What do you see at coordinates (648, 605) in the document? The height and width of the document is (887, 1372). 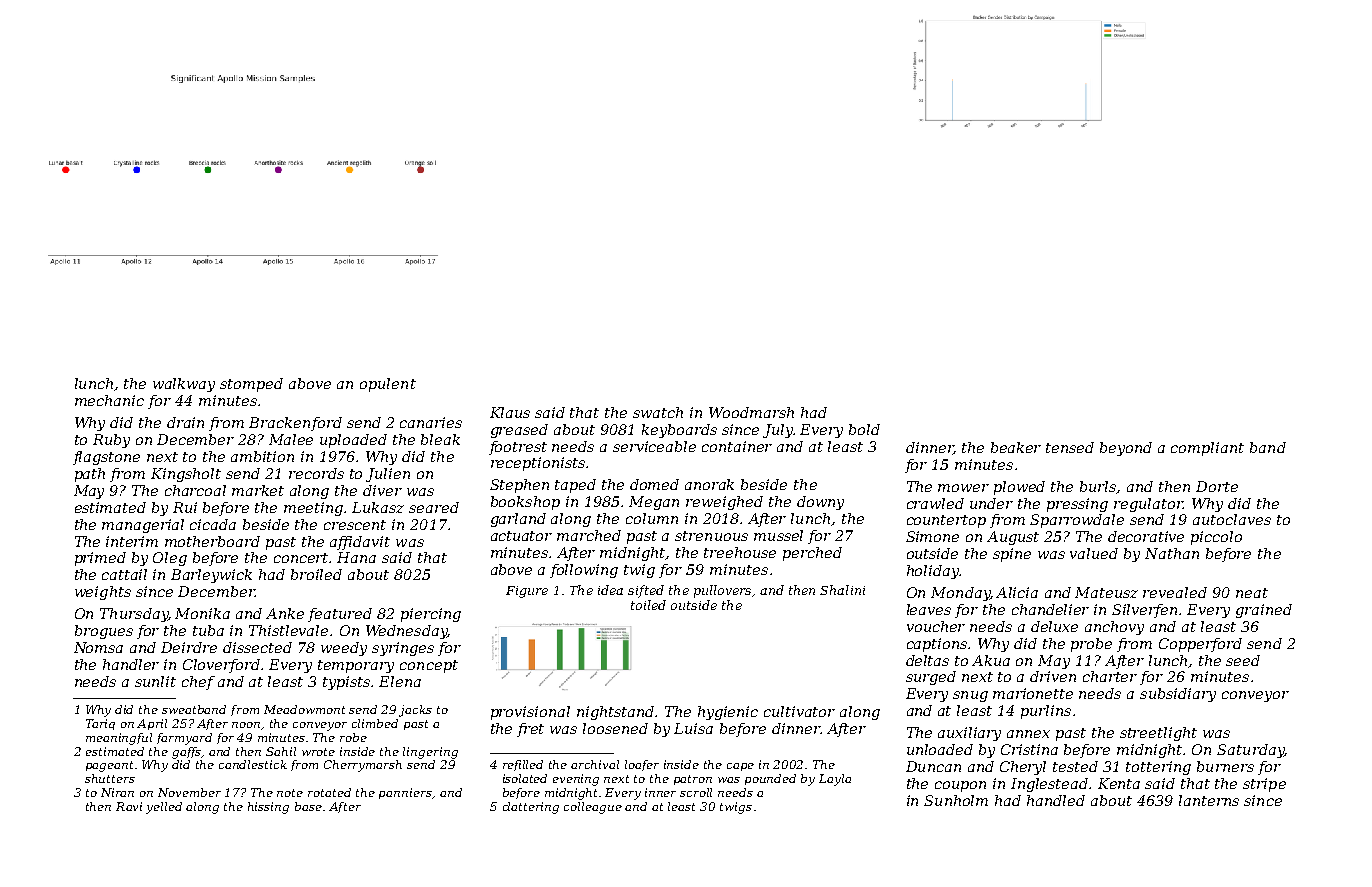 I see `toiled` at bounding box center [648, 605].
